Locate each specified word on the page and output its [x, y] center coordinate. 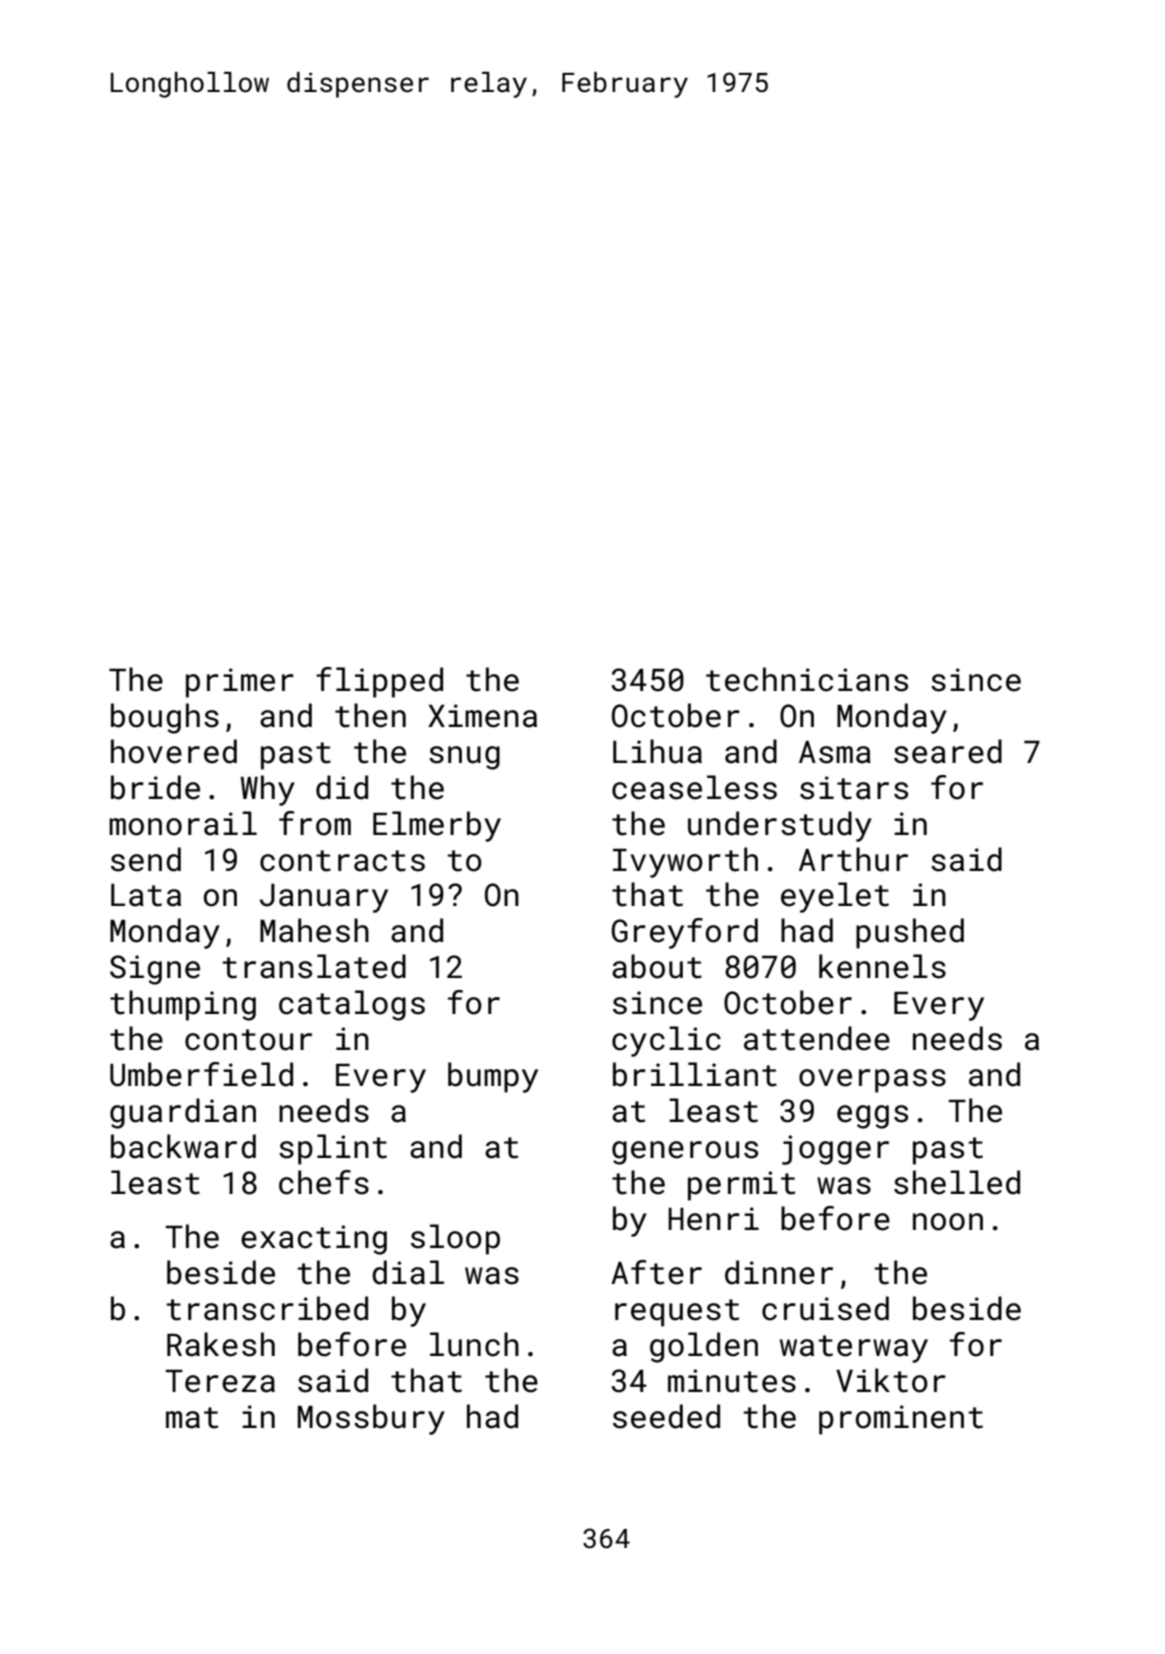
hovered [174, 751]
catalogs [352, 1005]
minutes [732, 1381]
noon [948, 1222]
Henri [713, 1219]
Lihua [657, 751]
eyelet [835, 897]
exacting [314, 1240]
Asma [835, 752]
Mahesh [314, 930]
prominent [901, 1420]
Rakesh [221, 1344]
